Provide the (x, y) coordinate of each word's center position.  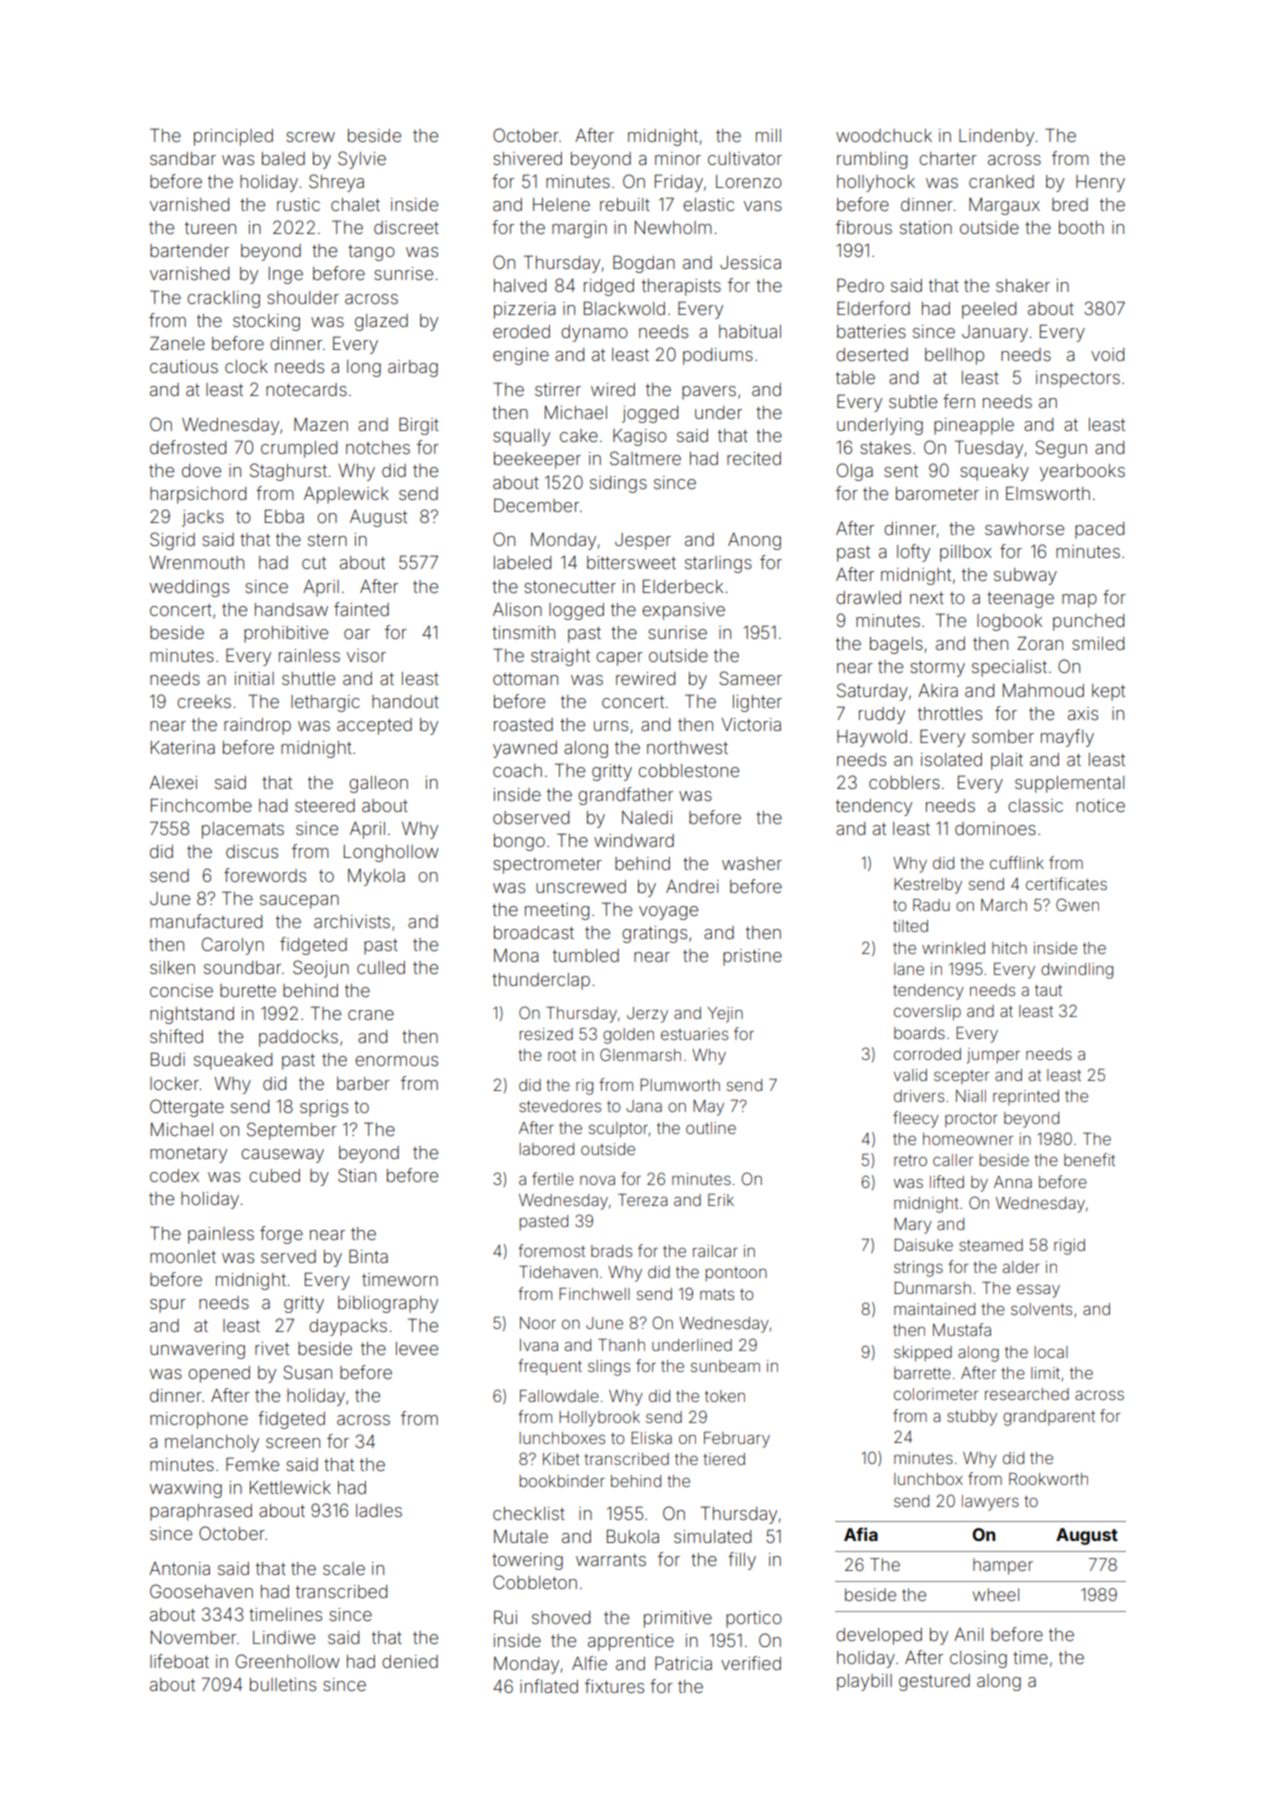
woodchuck (884, 135)
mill (768, 135)
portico (754, 1619)
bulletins (283, 1684)
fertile (553, 1178)
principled (233, 137)
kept (1108, 692)
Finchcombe (201, 805)
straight (560, 657)
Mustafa (962, 1329)
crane (371, 1015)
